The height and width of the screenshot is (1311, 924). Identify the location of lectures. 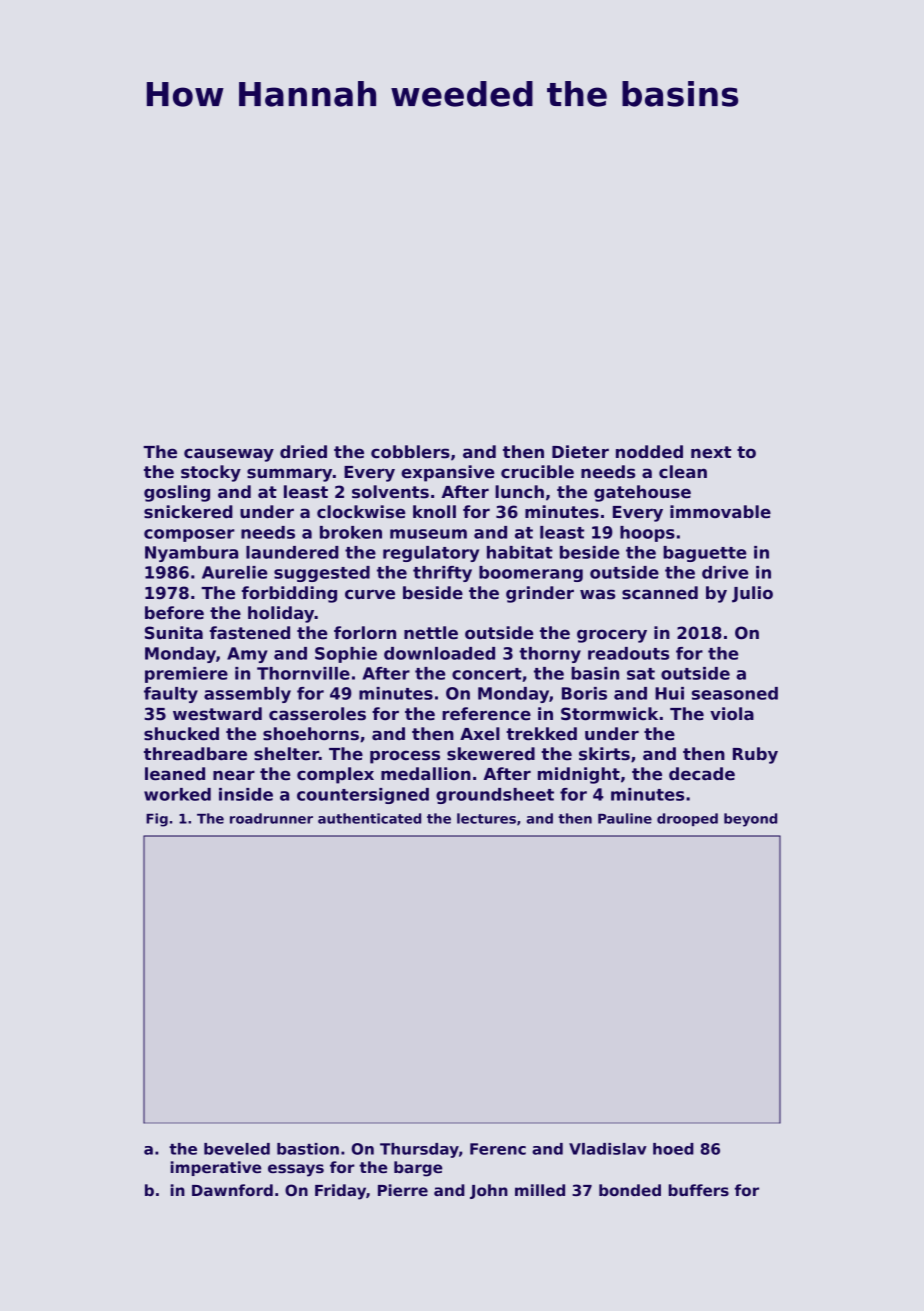
(486, 818).
